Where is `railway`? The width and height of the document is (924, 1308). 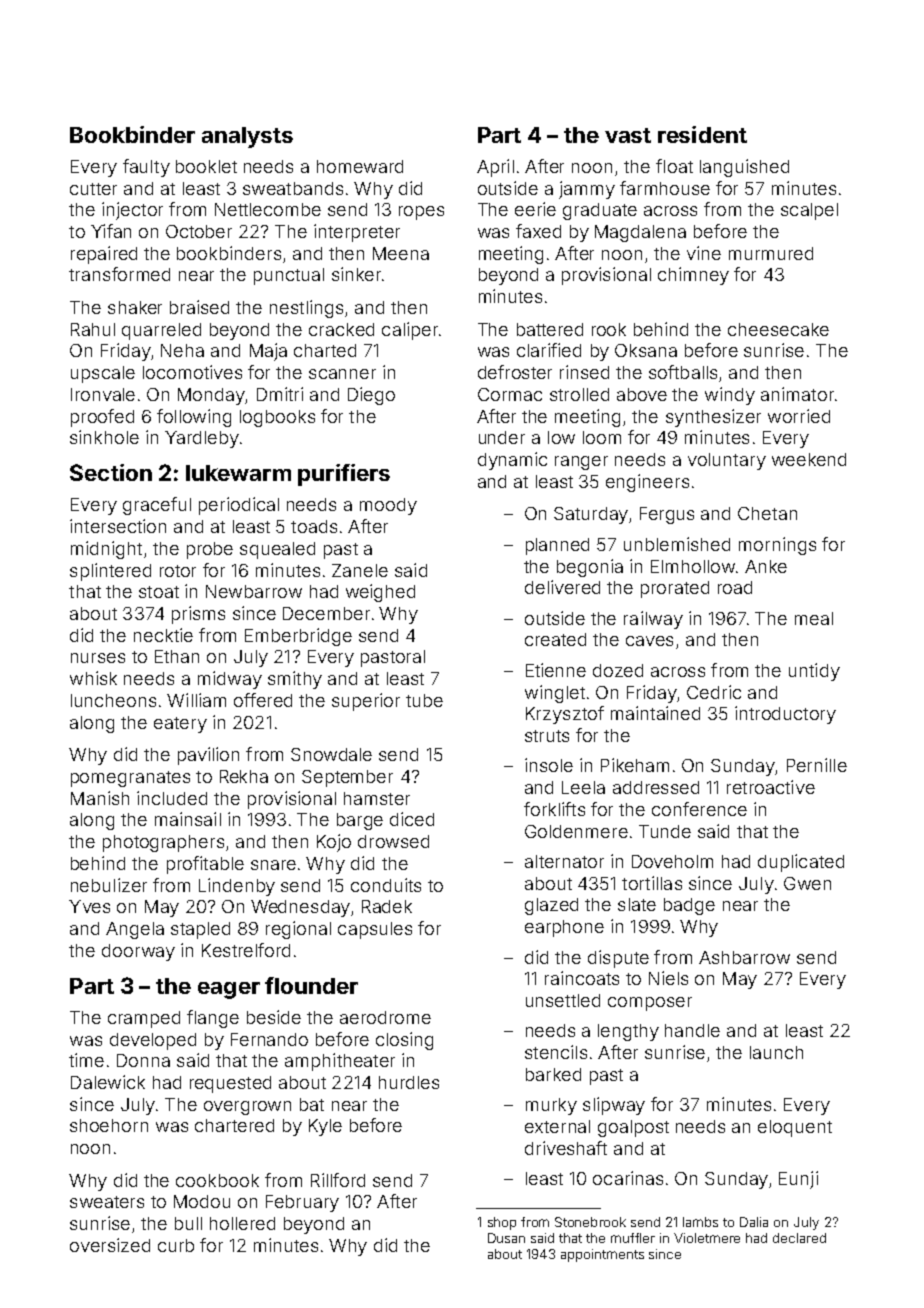
railway is located at coordinates (653, 620).
